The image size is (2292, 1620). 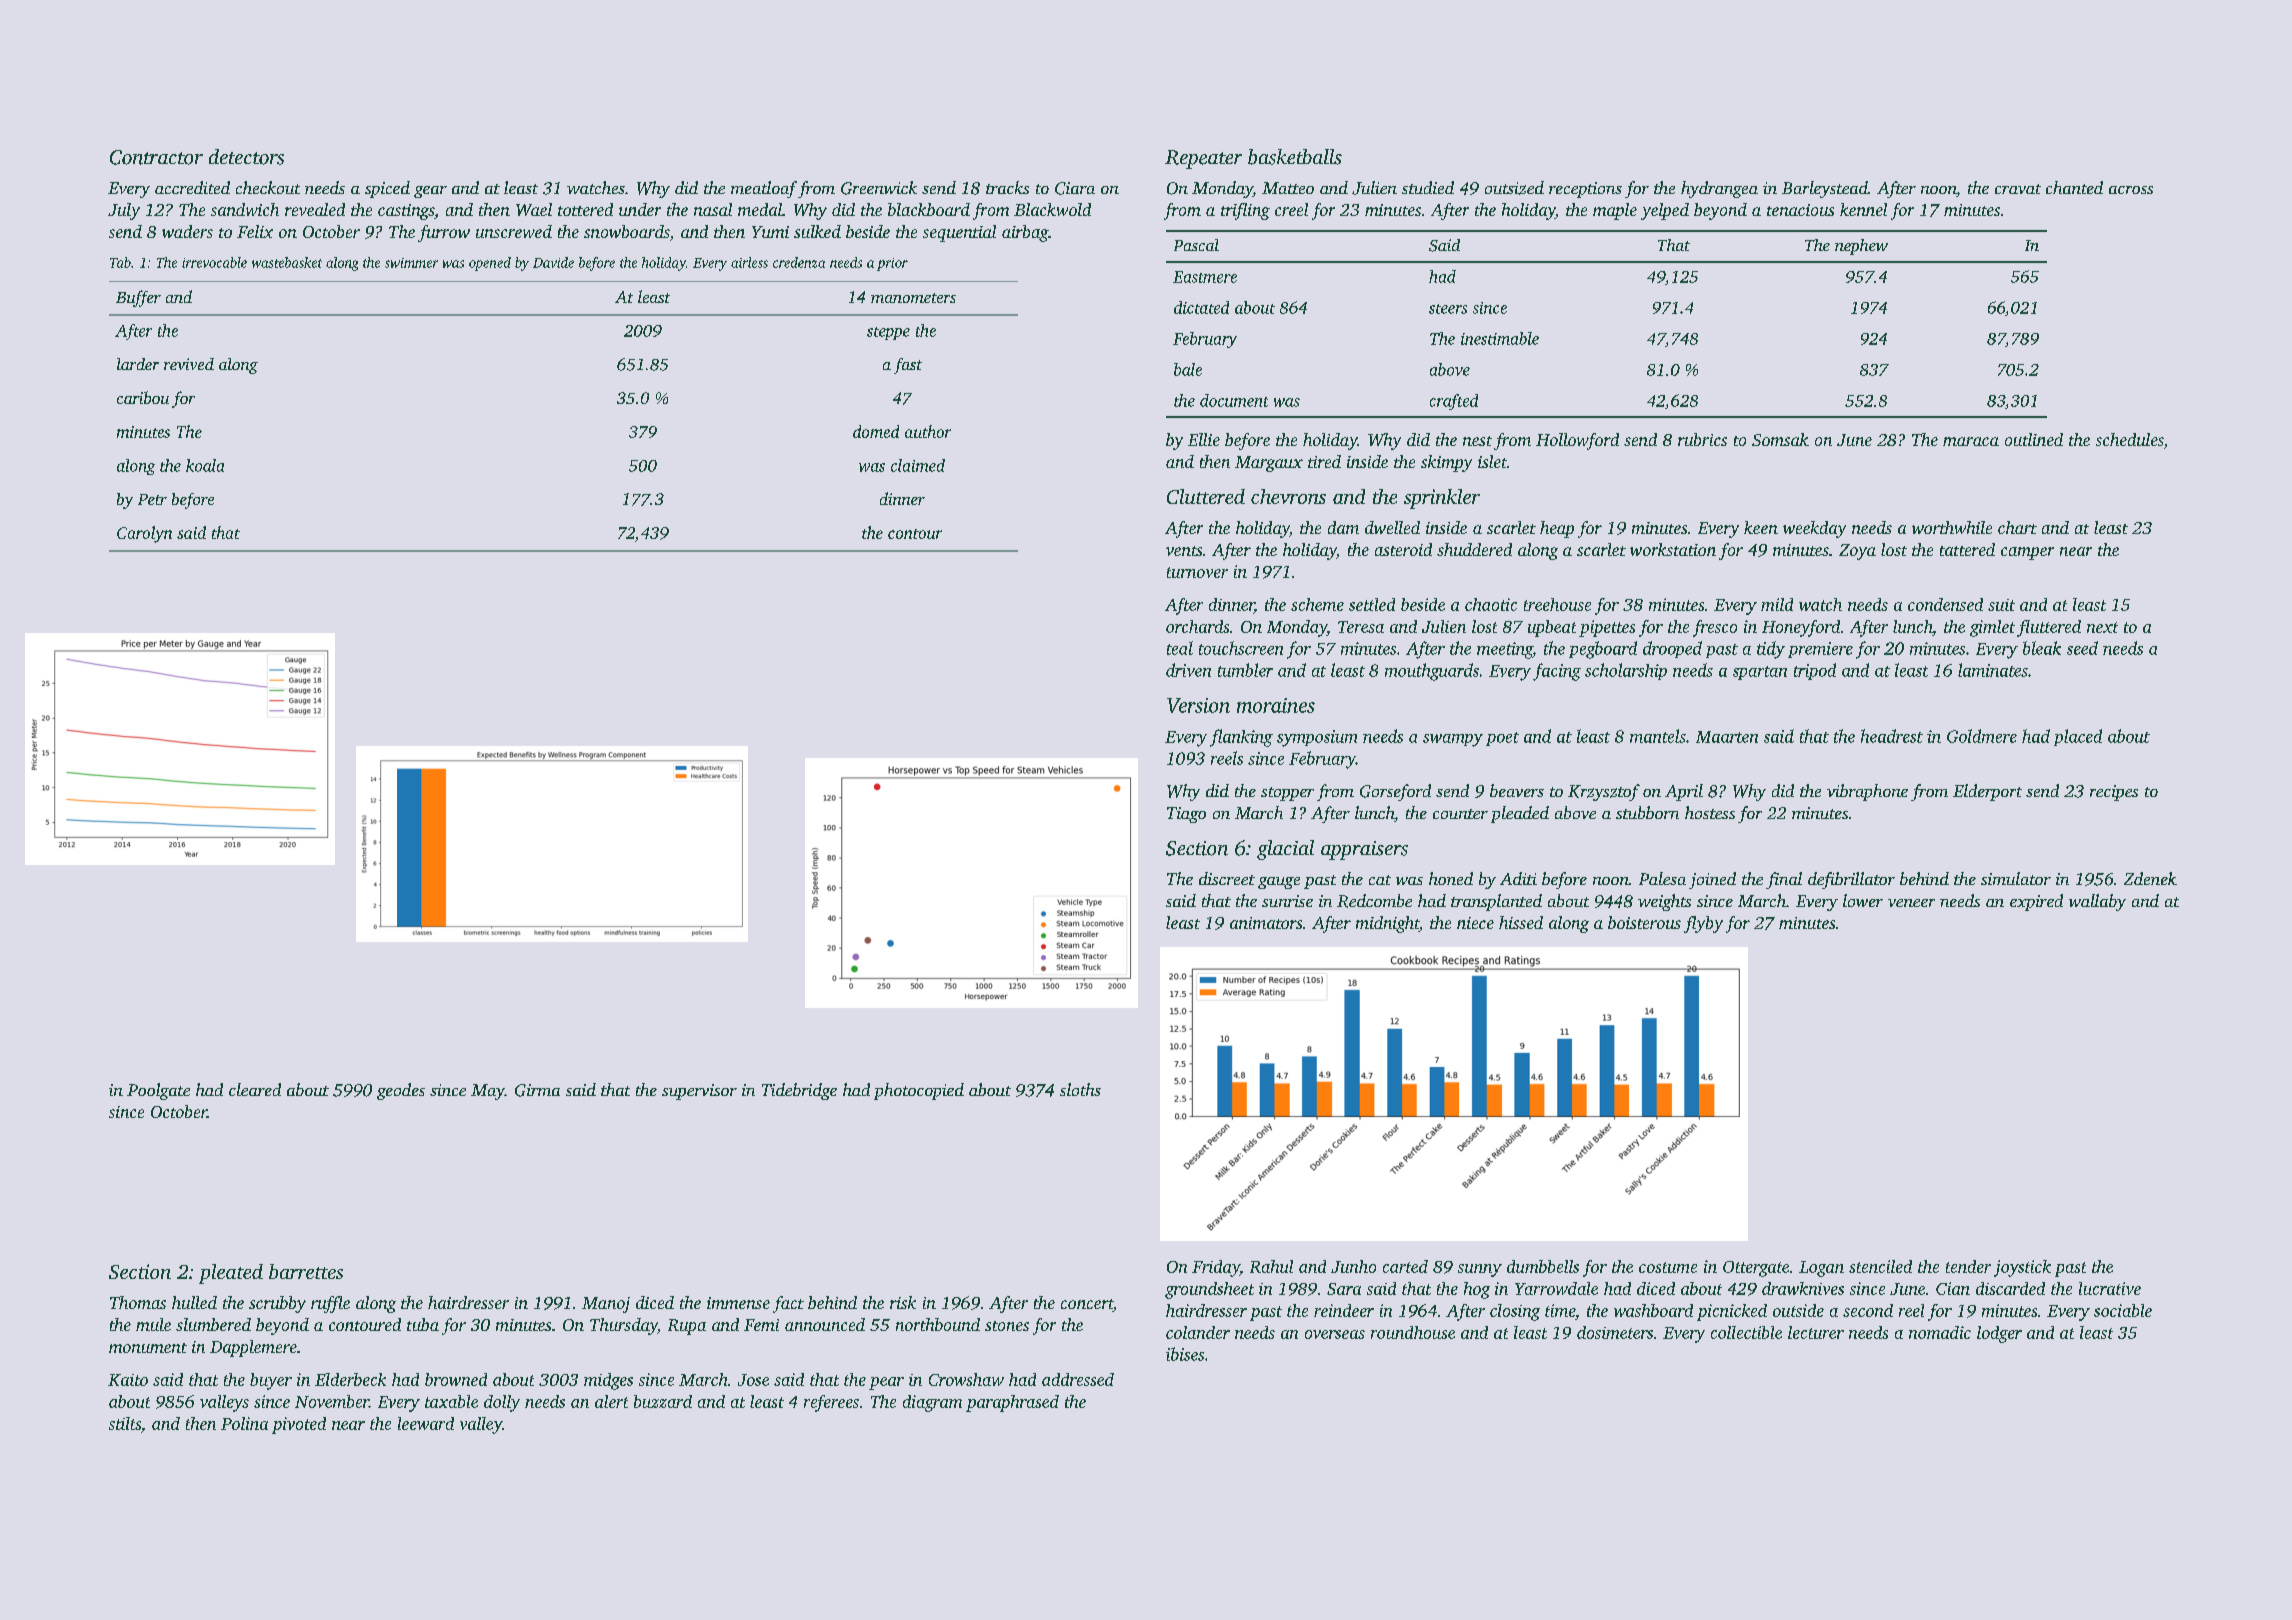 I want to click on roundhouse, so click(x=1413, y=1332).
